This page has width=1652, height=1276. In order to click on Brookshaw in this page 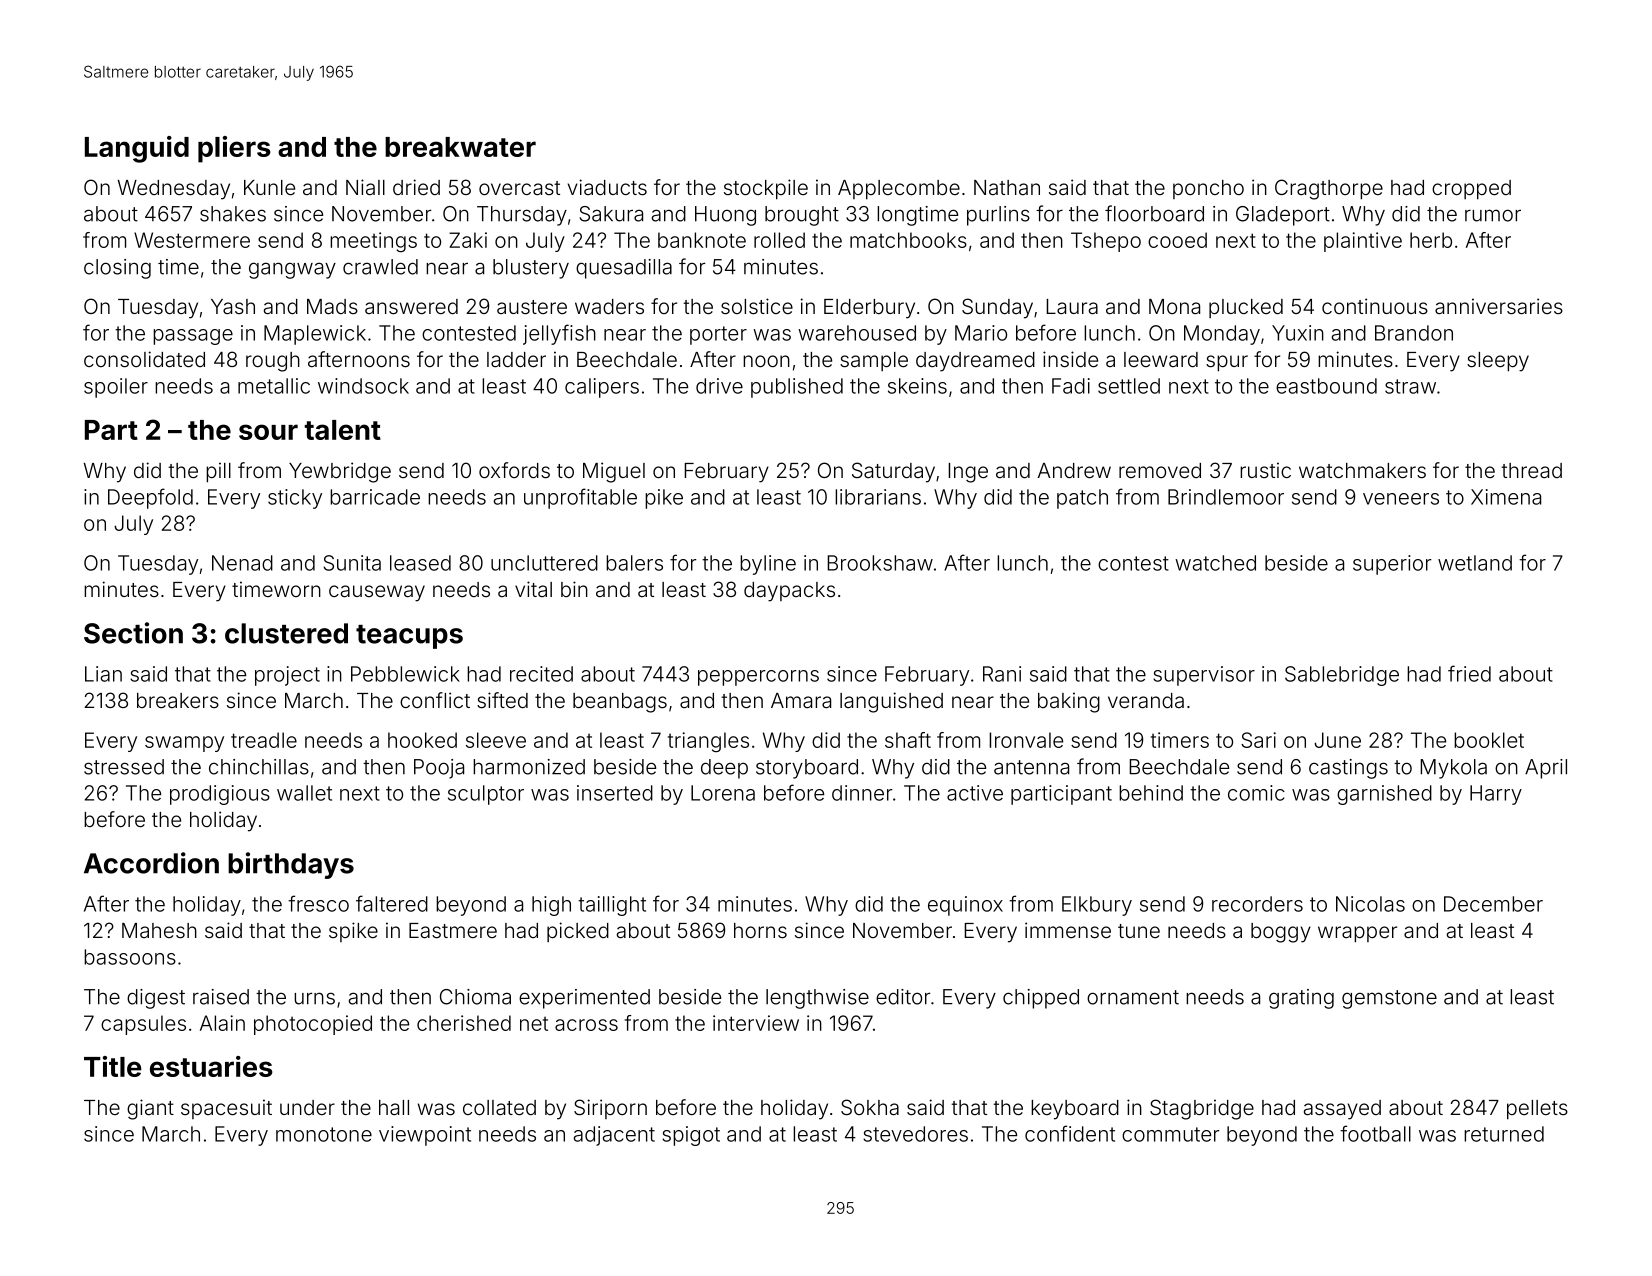, I will do `click(880, 563)`.
